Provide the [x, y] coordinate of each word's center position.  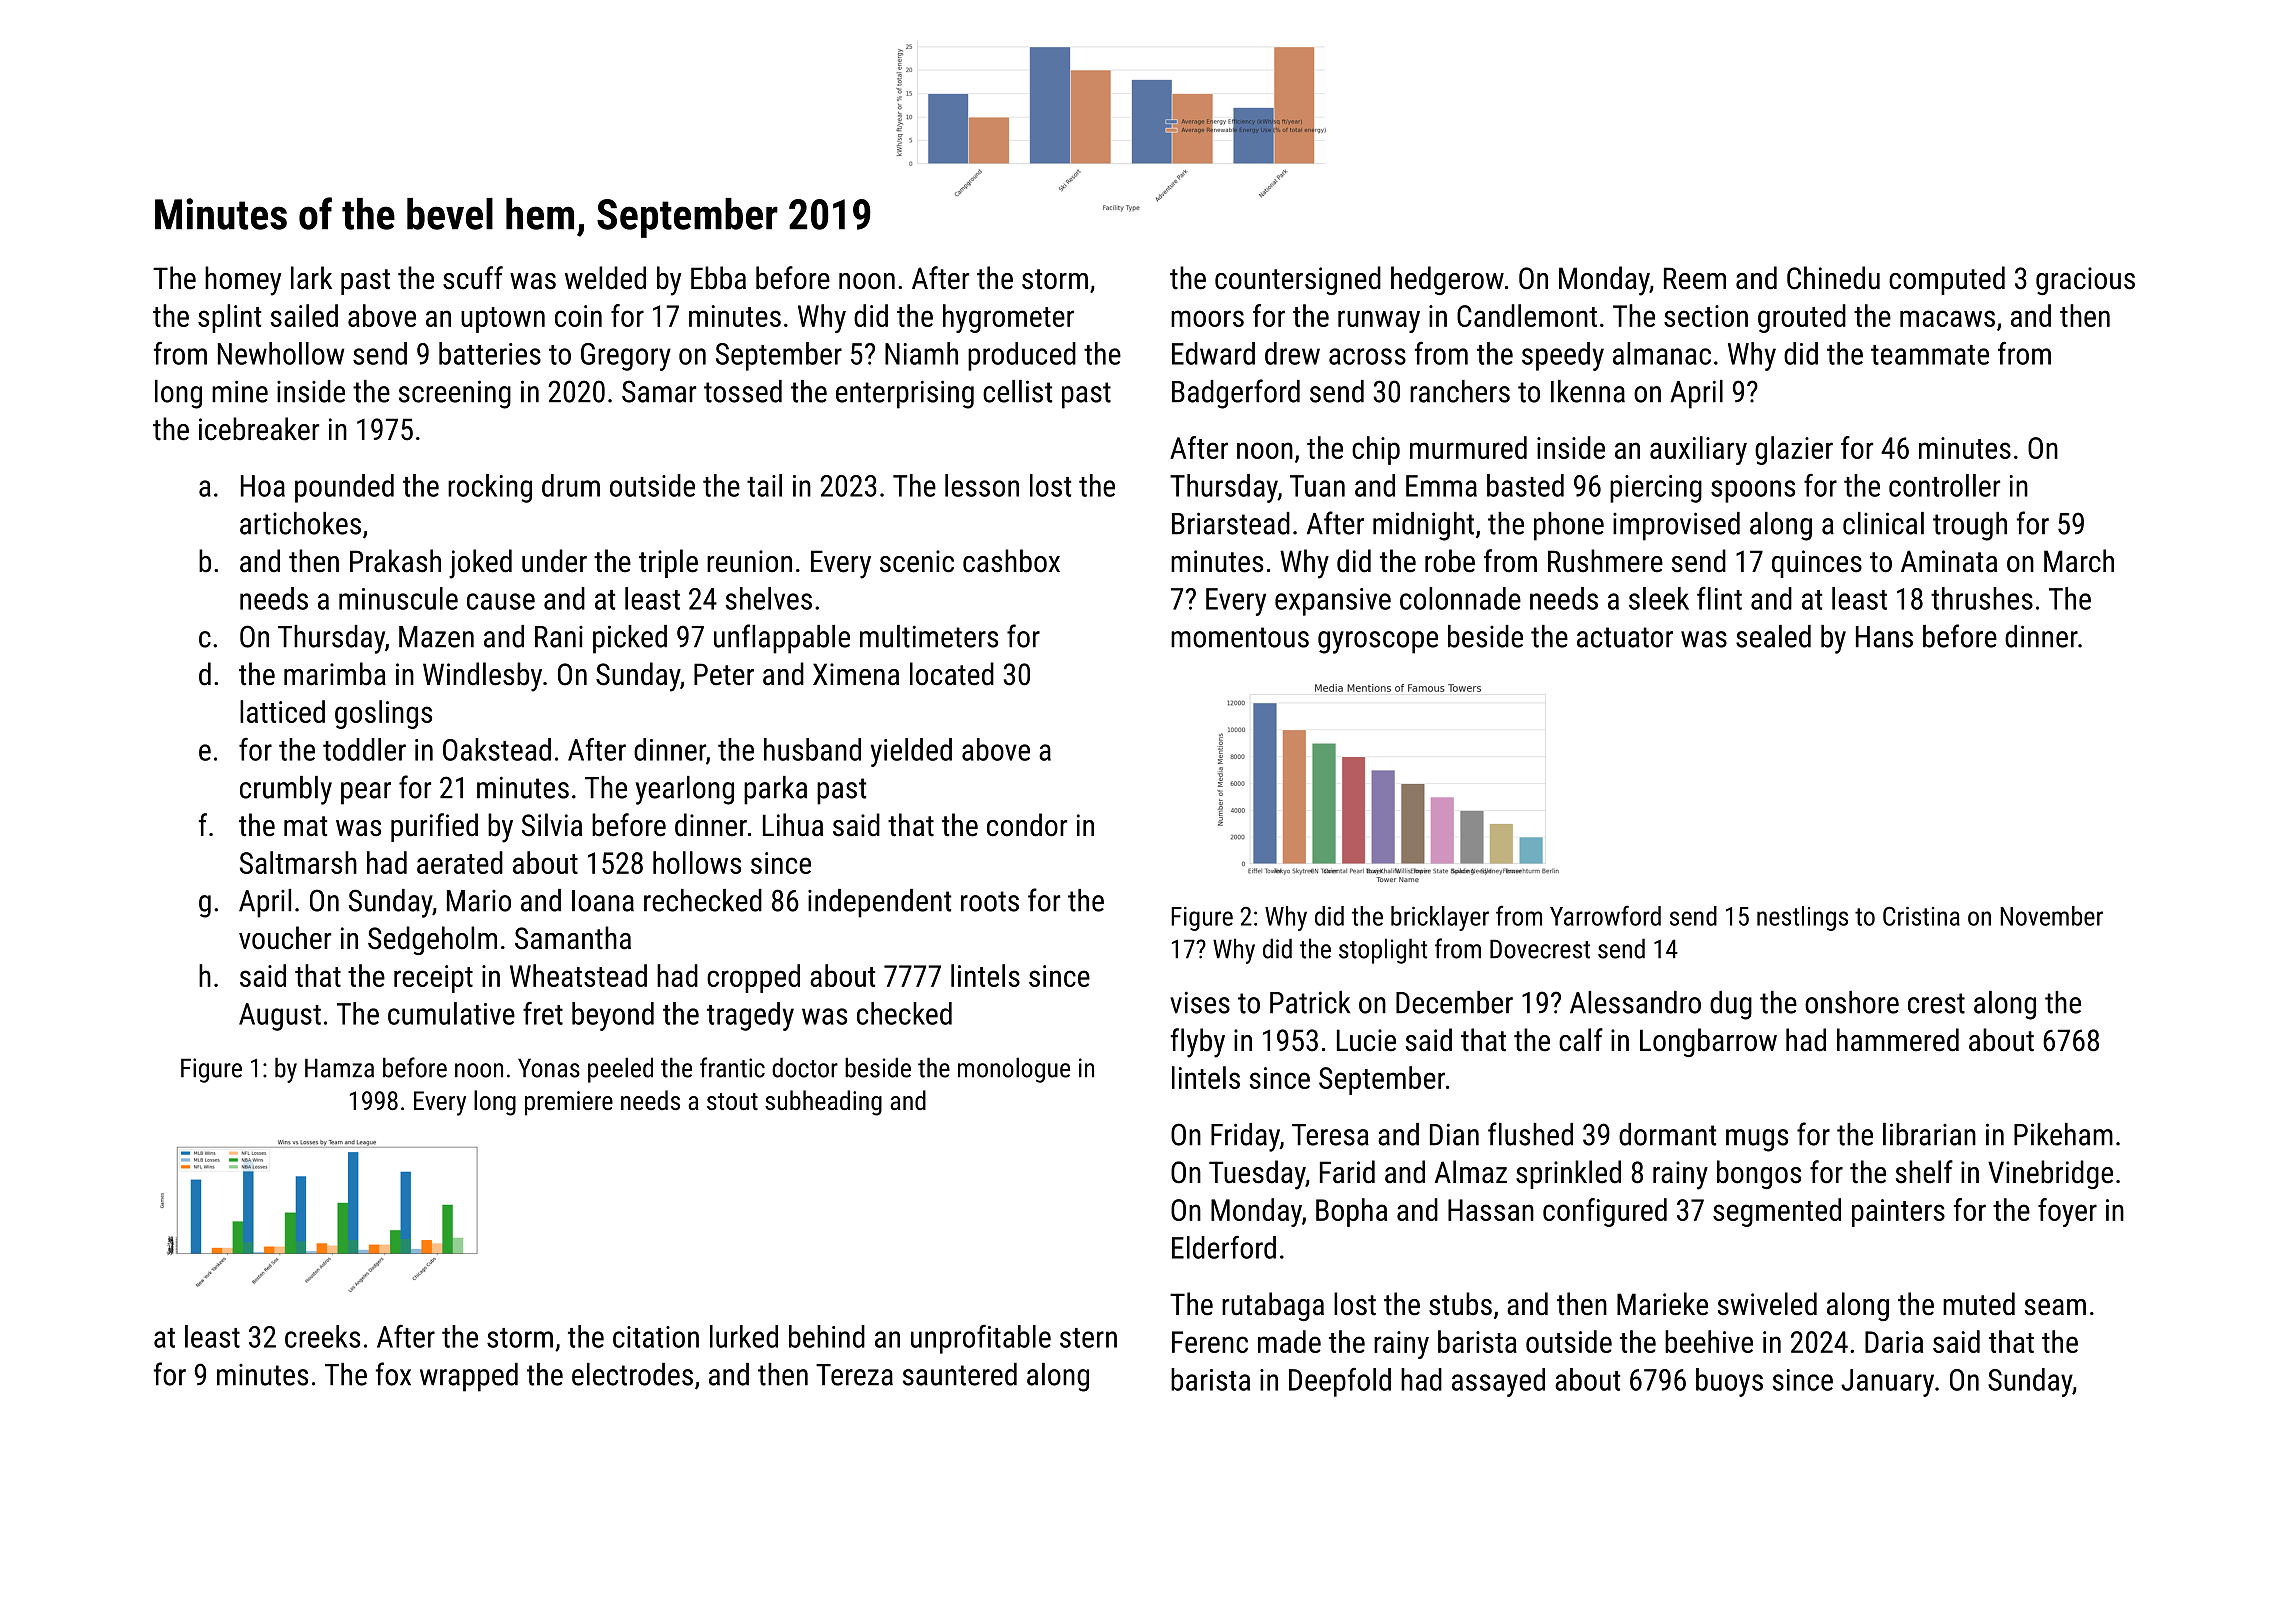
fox [393, 1374]
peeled [620, 1070]
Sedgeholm [432, 940]
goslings [383, 714]
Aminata [1949, 561]
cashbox [1011, 561]
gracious [2085, 281]
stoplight [1383, 951]
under [554, 561]
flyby [1198, 1043]
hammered [1898, 1040]
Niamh [921, 353]
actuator [1625, 637]
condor [1027, 825]
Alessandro [1635, 1002]
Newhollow [281, 353]
